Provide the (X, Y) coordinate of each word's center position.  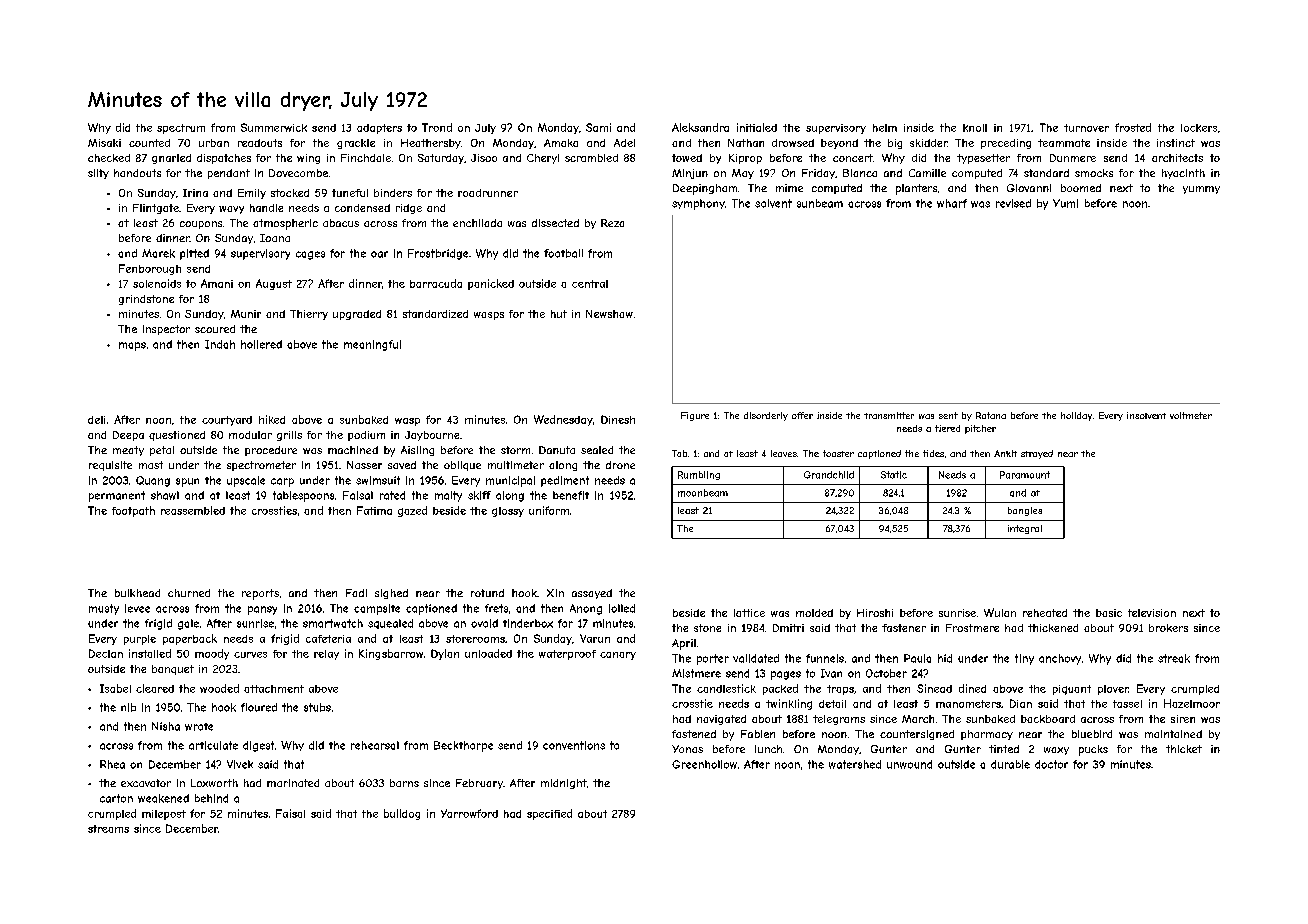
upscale (246, 481)
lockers (1199, 128)
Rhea (112, 764)
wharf (952, 203)
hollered (261, 344)
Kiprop (745, 159)
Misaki (104, 143)
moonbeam (703, 493)
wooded (219, 688)
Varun (595, 638)
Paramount (1025, 475)
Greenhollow (704, 764)
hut (559, 314)
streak (1174, 658)
